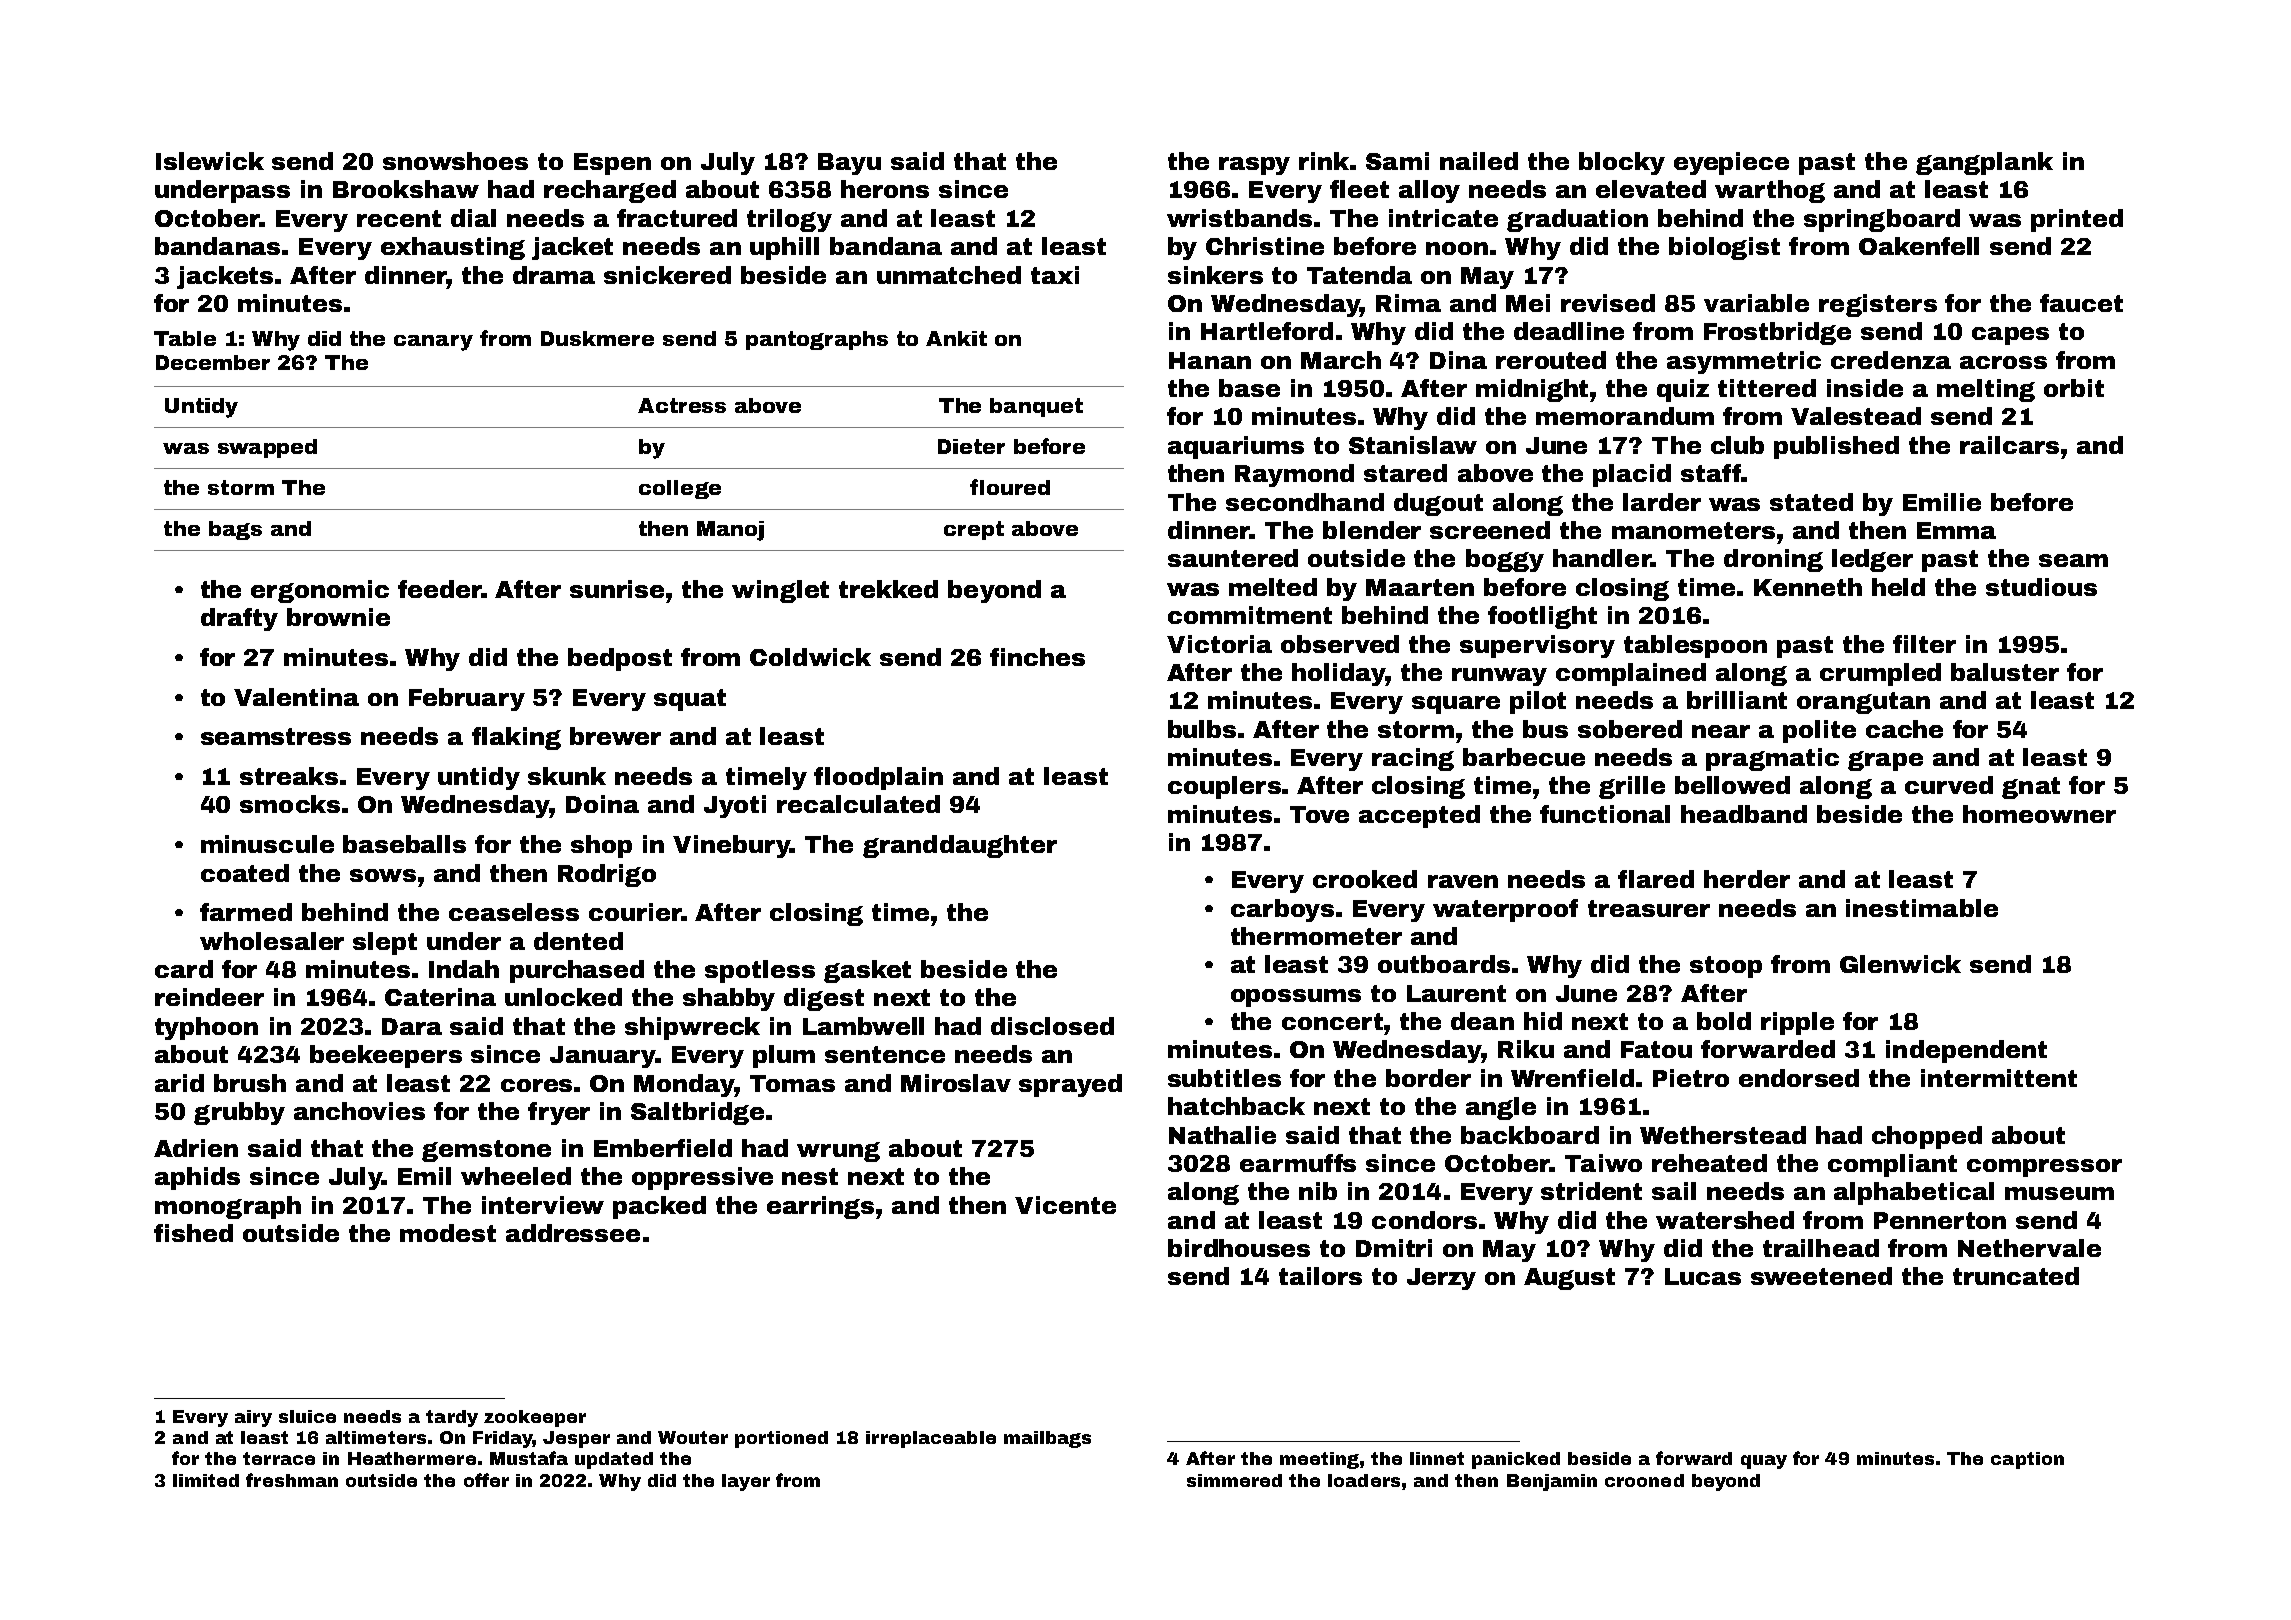  What do you see at coordinates (2009, 445) in the screenshot?
I see `railcars` at bounding box center [2009, 445].
